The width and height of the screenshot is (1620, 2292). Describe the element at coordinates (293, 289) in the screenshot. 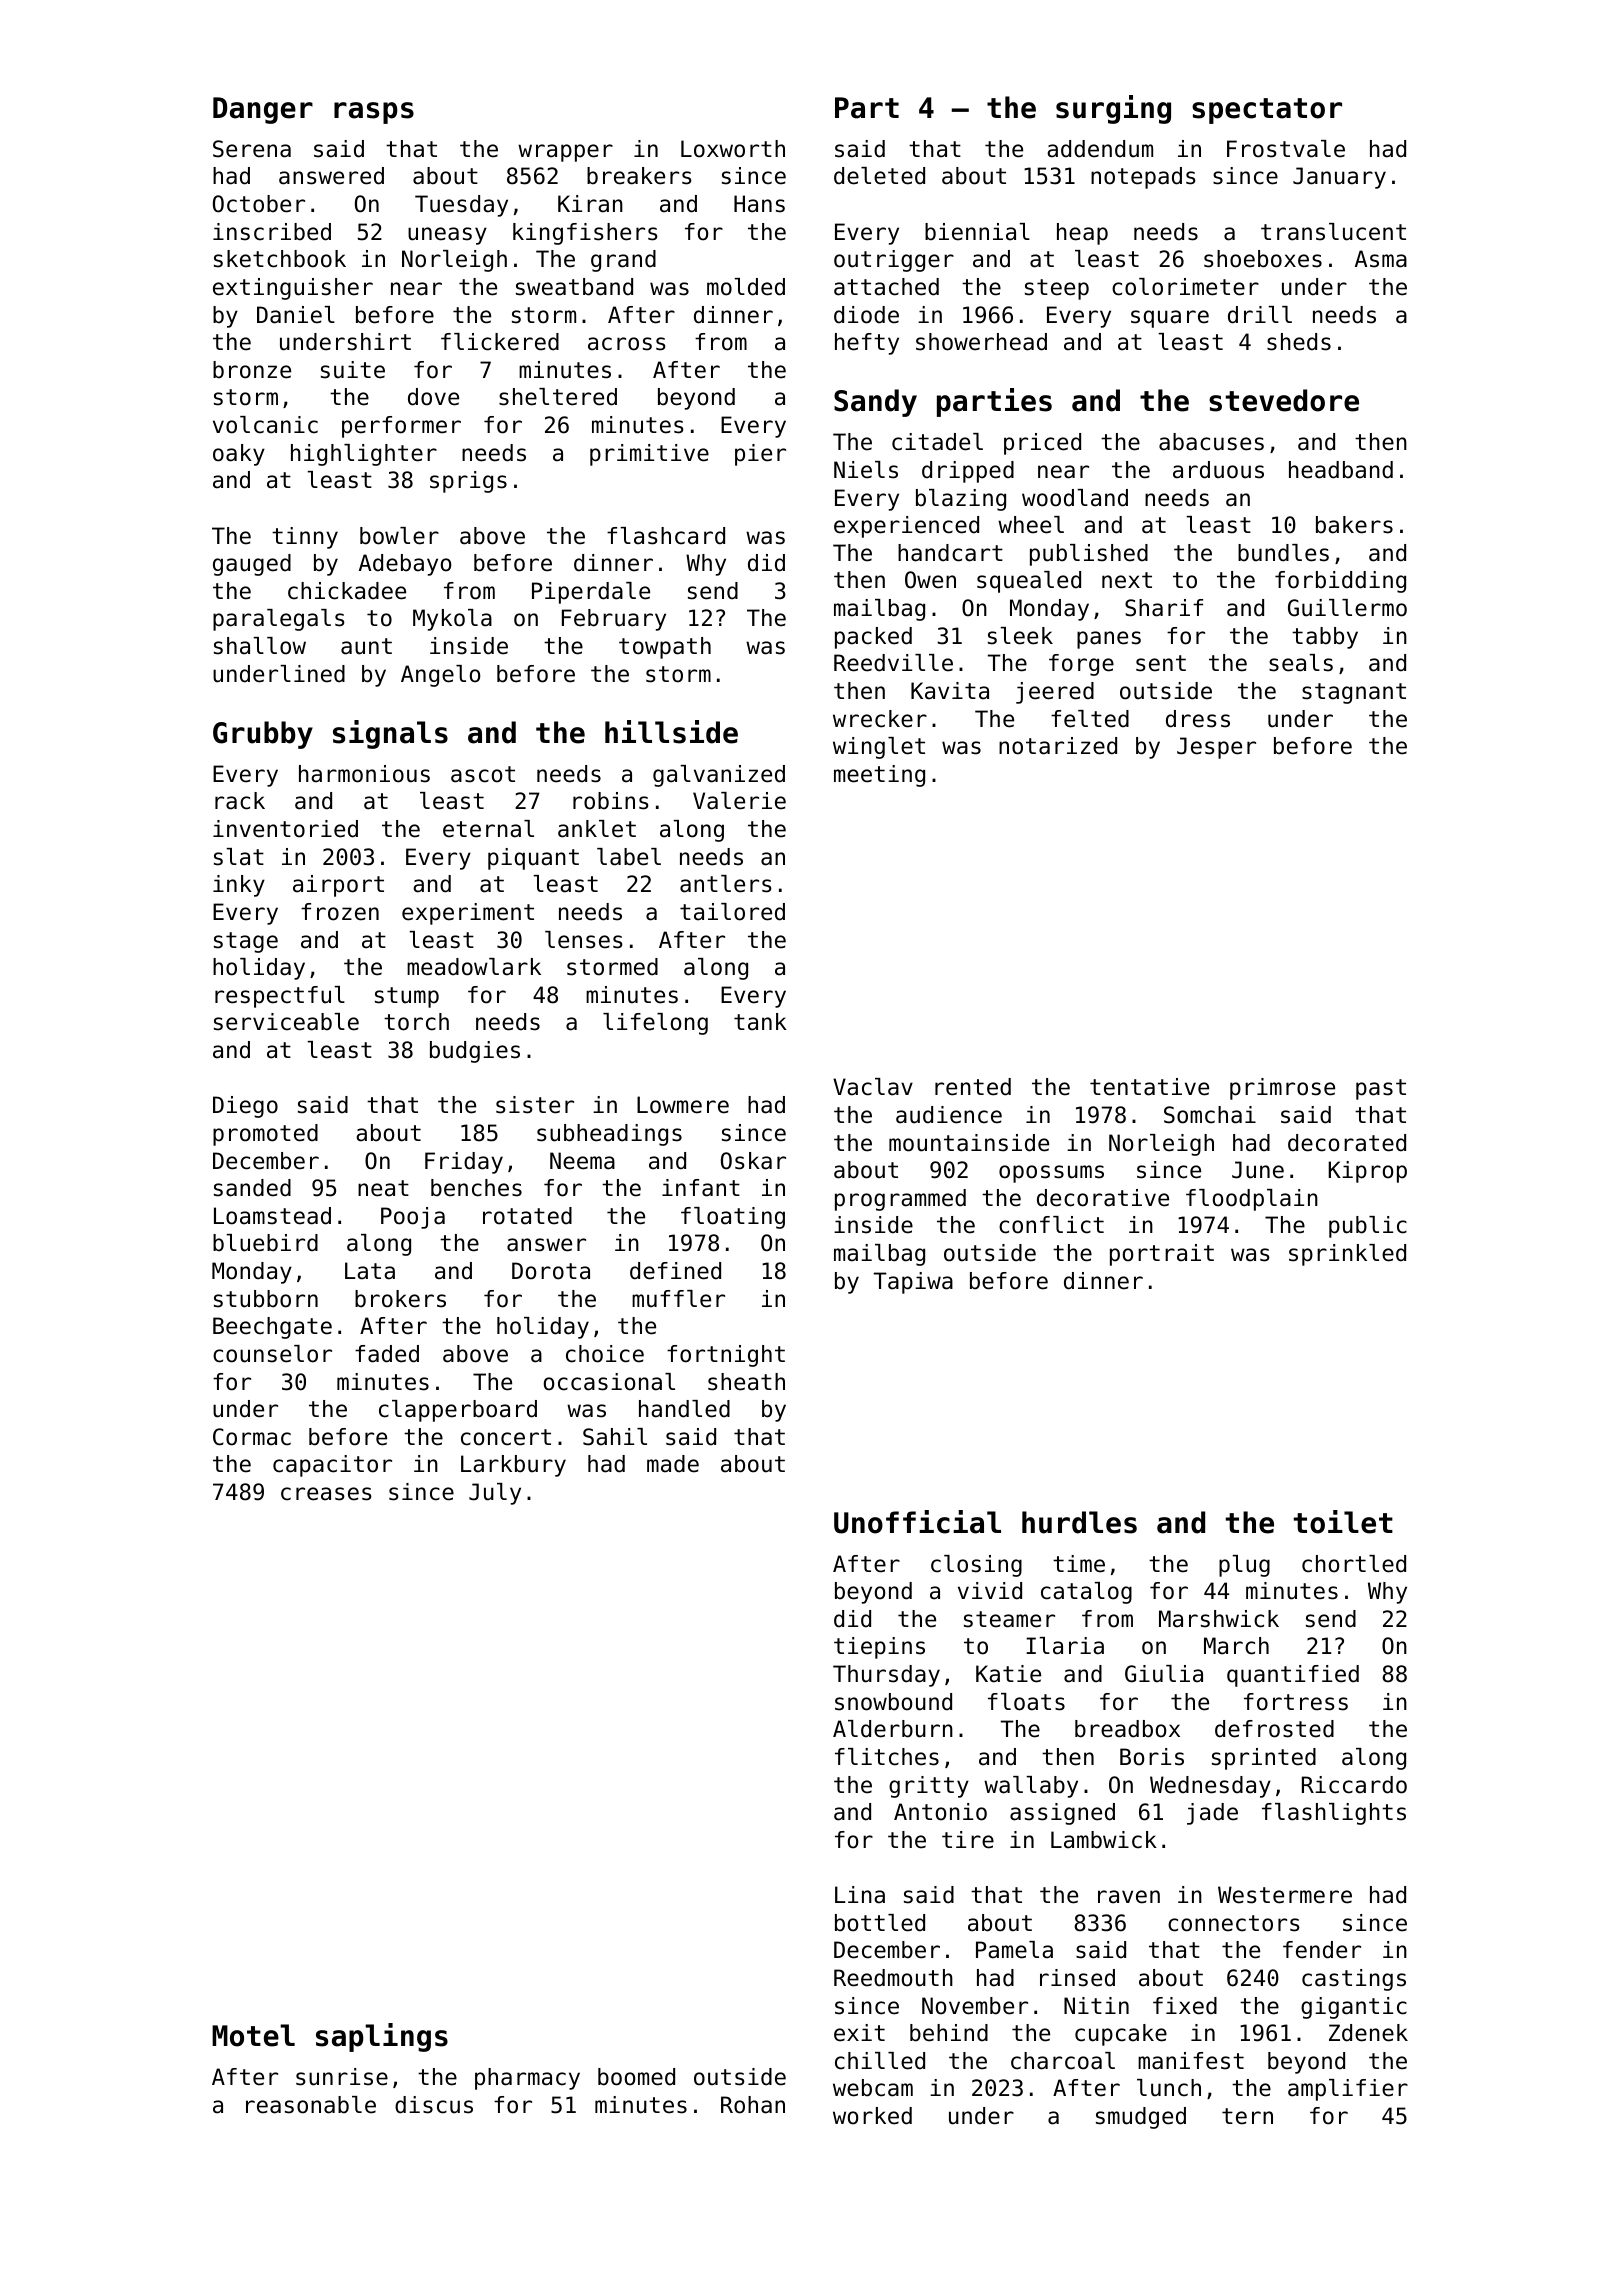

I see `extinguisher` at that location.
